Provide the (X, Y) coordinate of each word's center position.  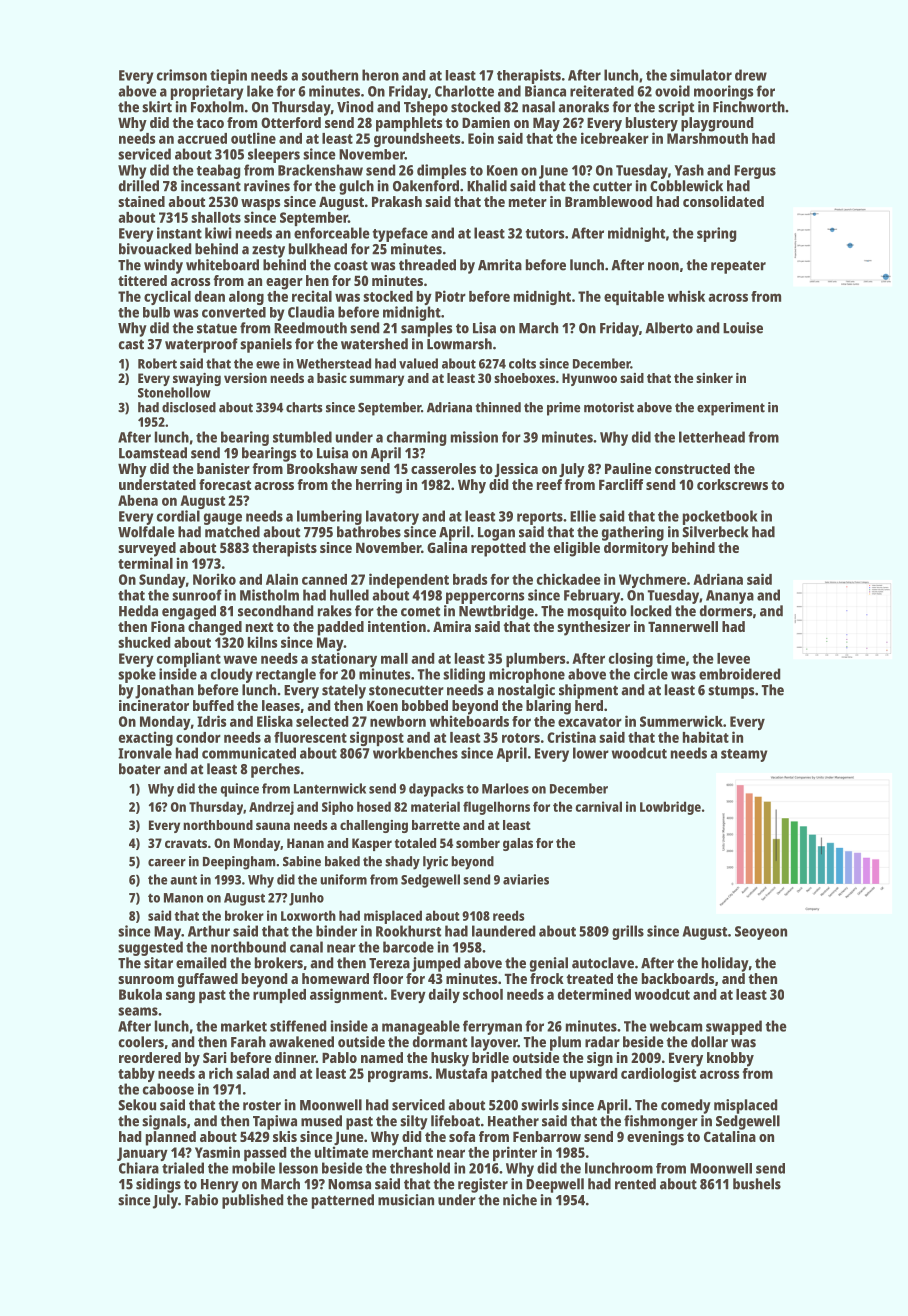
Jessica (516, 470)
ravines (267, 186)
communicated (249, 753)
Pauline (628, 468)
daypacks (436, 790)
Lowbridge (670, 808)
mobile (253, 1168)
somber (478, 843)
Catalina (730, 1136)
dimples (441, 171)
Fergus (755, 172)
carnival (598, 806)
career (167, 863)
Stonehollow (174, 392)
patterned (343, 1201)
